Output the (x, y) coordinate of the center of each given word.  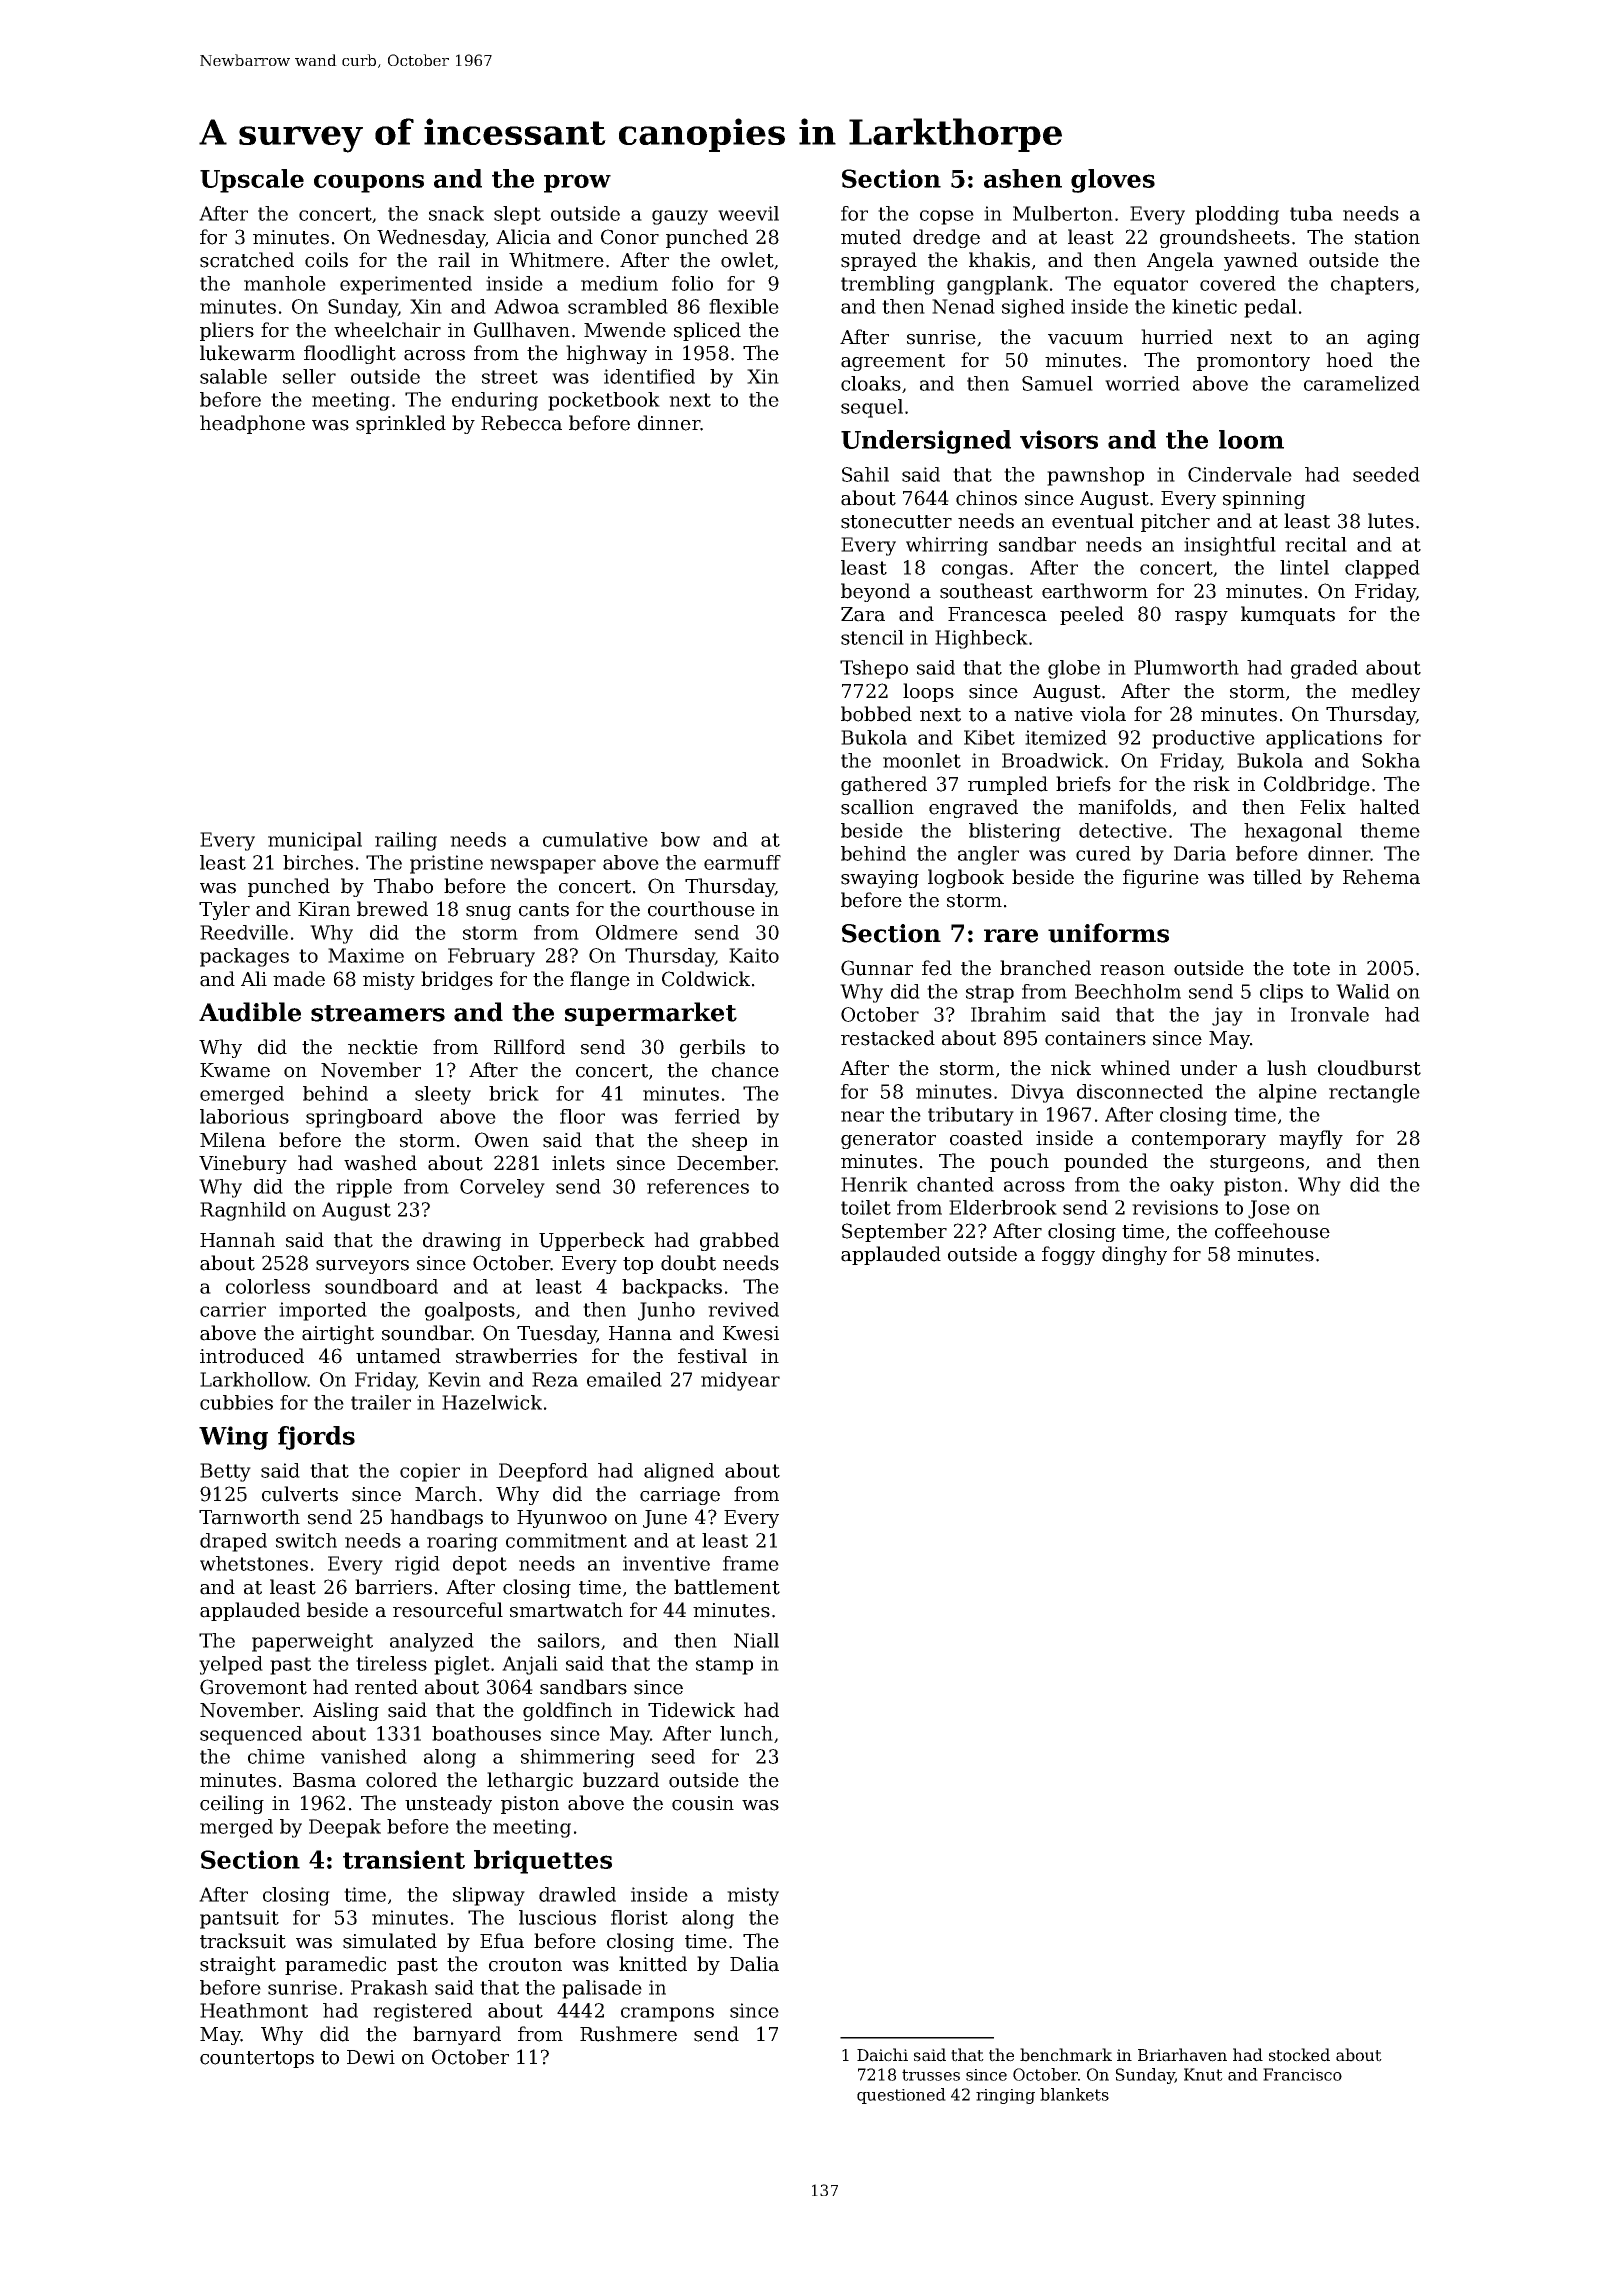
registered (422, 2012)
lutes (1391, 521)
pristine (446, 864)
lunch (746, 1733)
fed (937, 968)
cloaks (871, 383)
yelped (231, 1665)
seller (309, 376)
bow (680, 839)
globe (1074, 669)
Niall (756, 1640)
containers (1095, 1038)
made (299, 979)
